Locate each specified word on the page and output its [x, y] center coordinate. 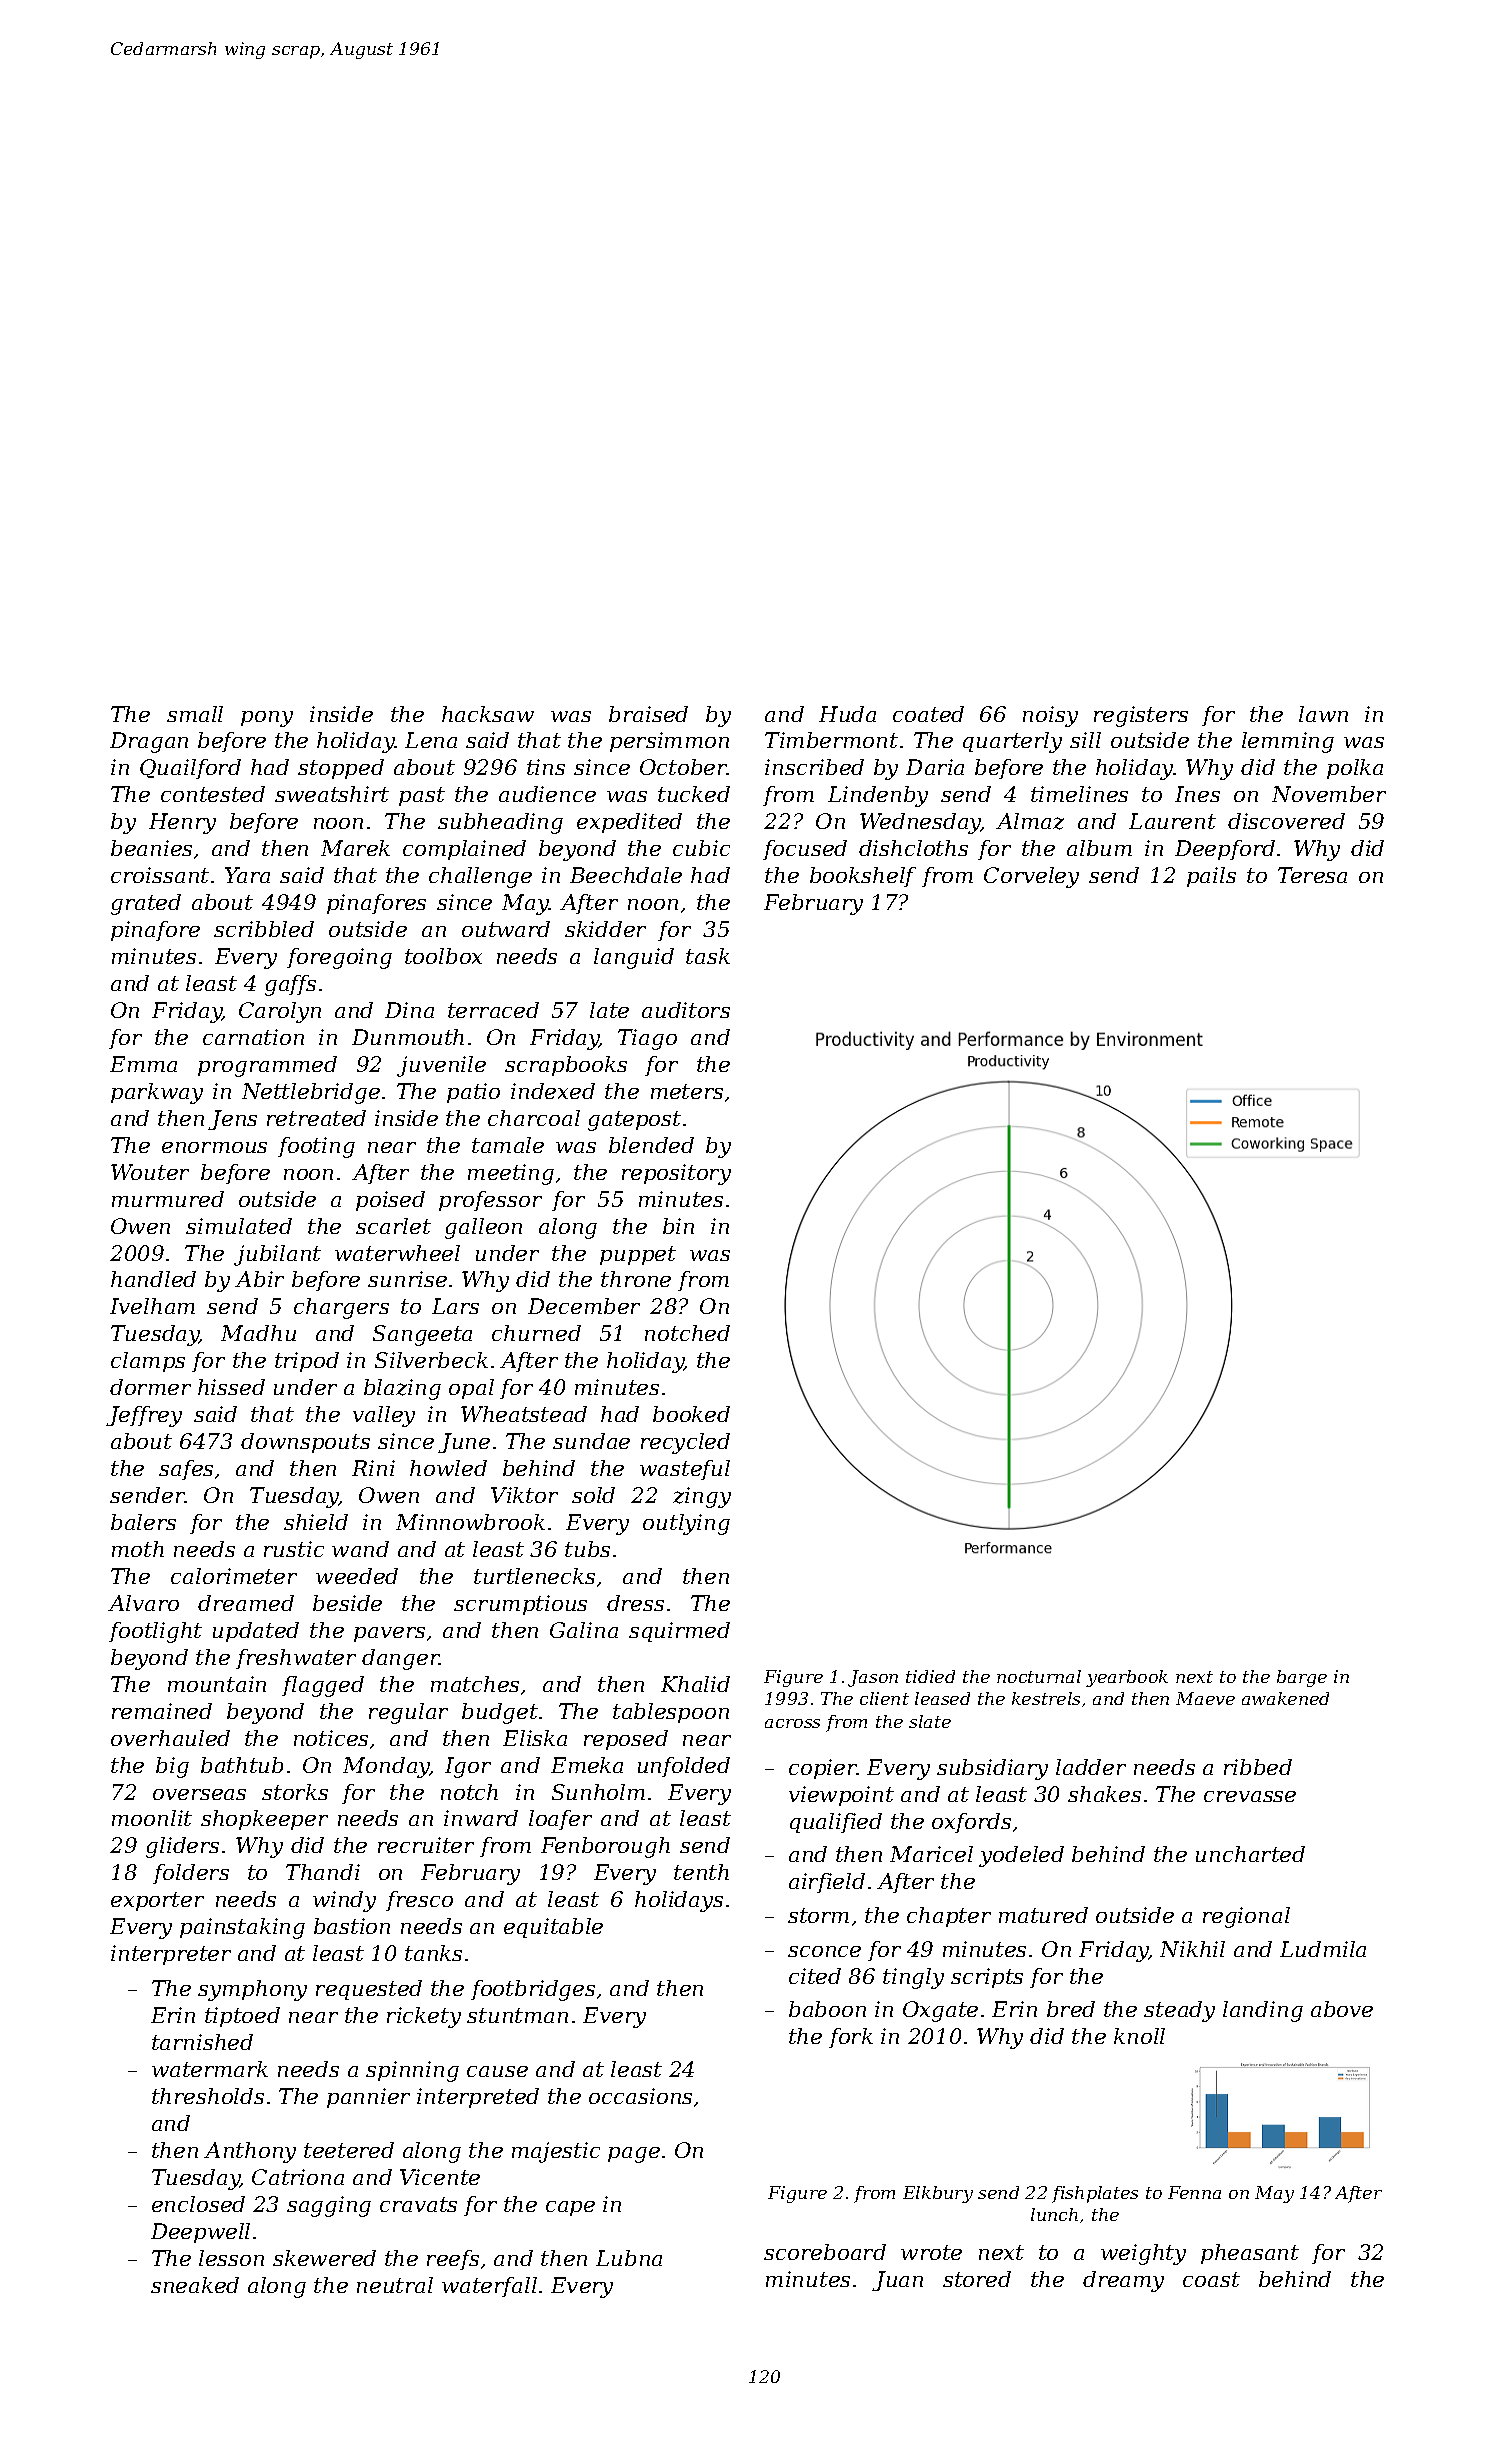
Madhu [258, 1333]
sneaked [195, 2285]
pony [267, 719]
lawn [1323, 714]
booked [691, 1414]
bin [678, 1226]
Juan [897, 2281]
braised [648, 714]
